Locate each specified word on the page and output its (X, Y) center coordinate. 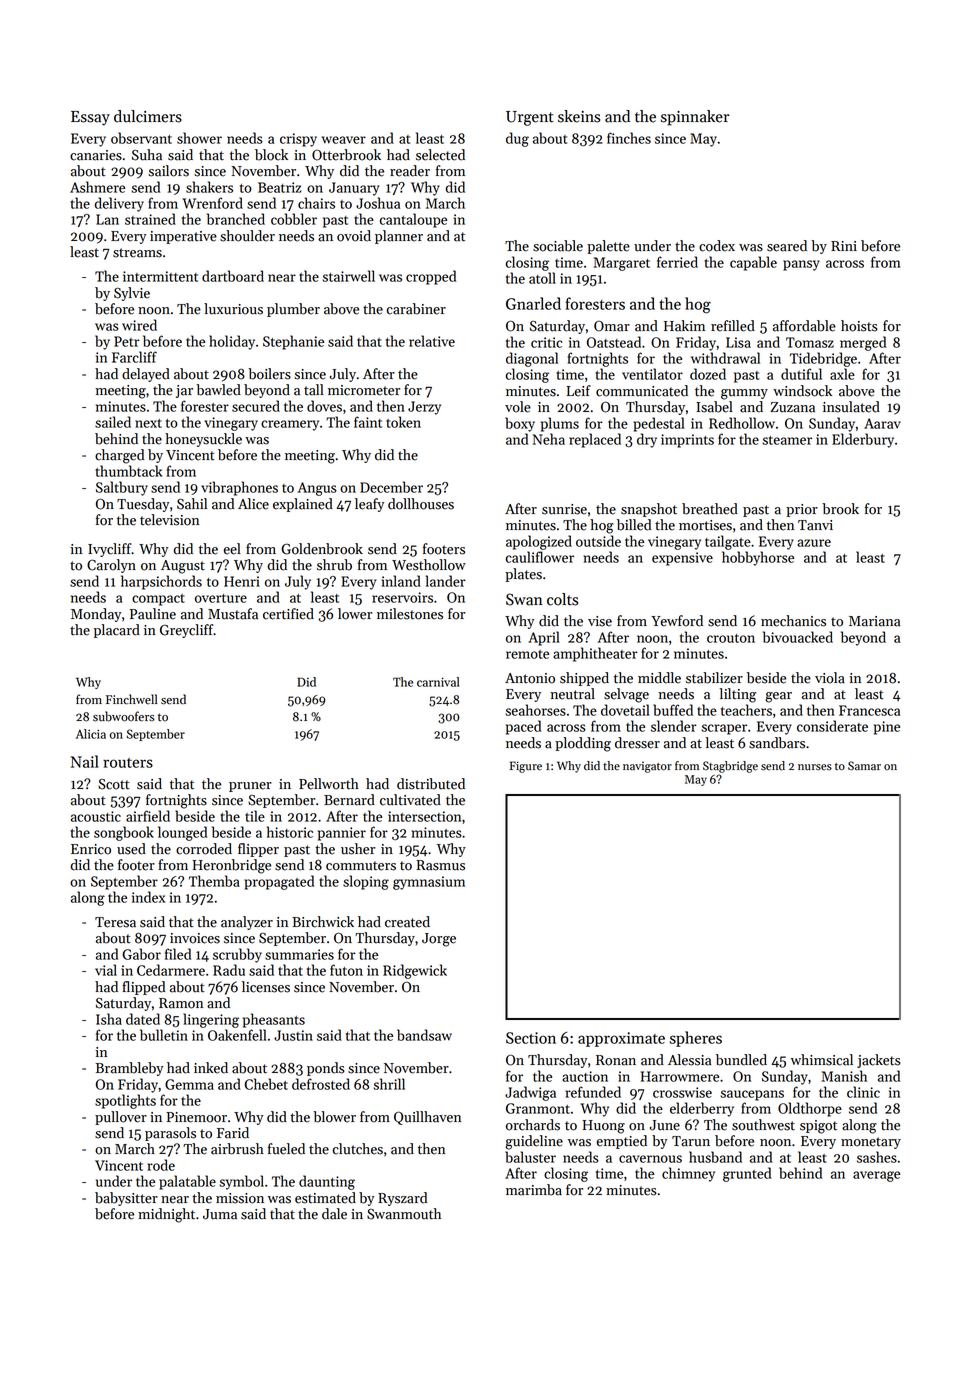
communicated (642, 391)
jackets (879, 1061)
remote (527, 654)
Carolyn (111, 566)
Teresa (115, 922)
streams (137, 253)
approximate (621, 1039)
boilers (269, 374)
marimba (534, 1190)
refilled (733, 326)
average (876, 1176)
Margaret (621, 264)
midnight (166, 1215)
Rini (844, 246)
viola (830, 678)
